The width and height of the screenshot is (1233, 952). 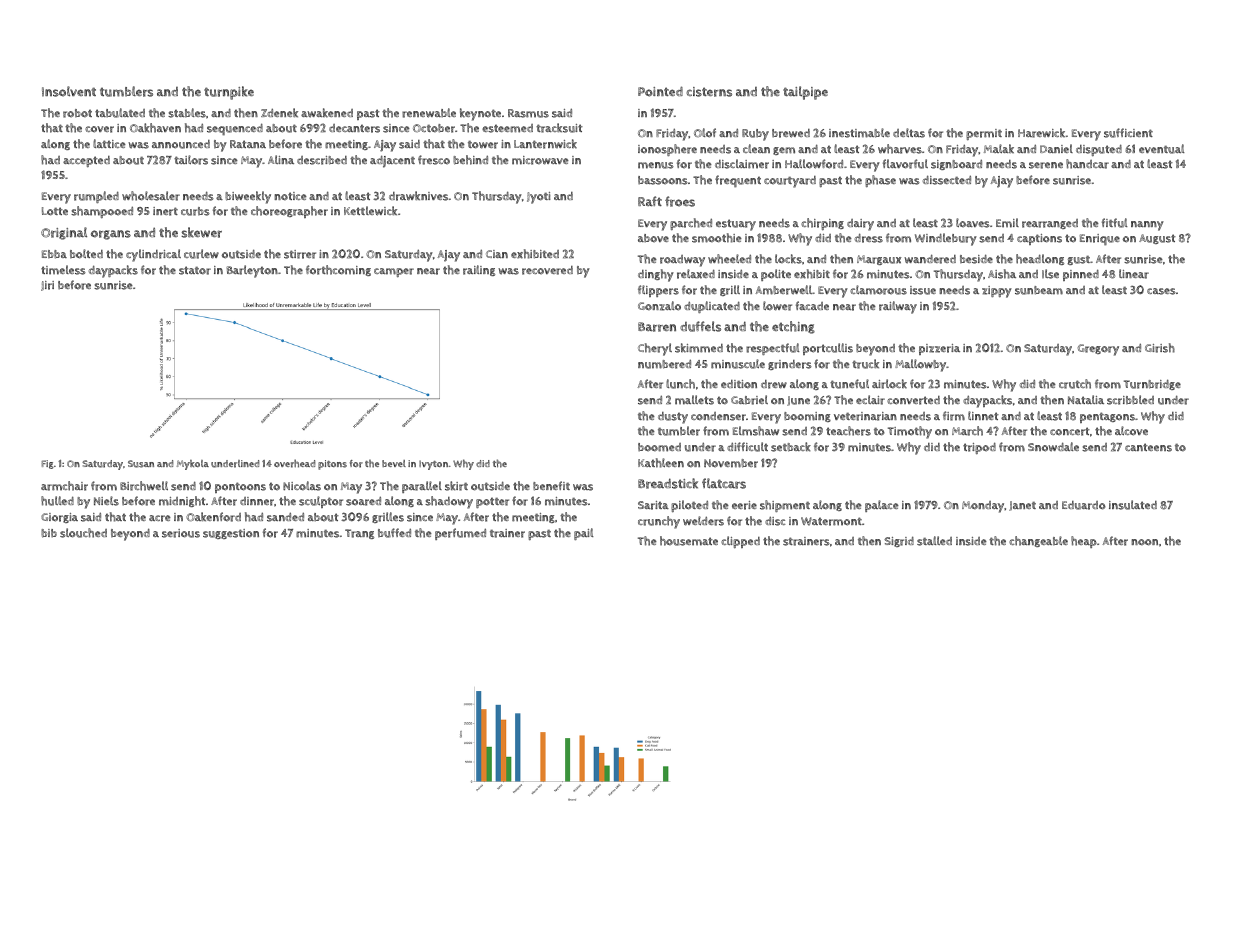 I want to click on Rasmus, so click(x=528, y=113).
